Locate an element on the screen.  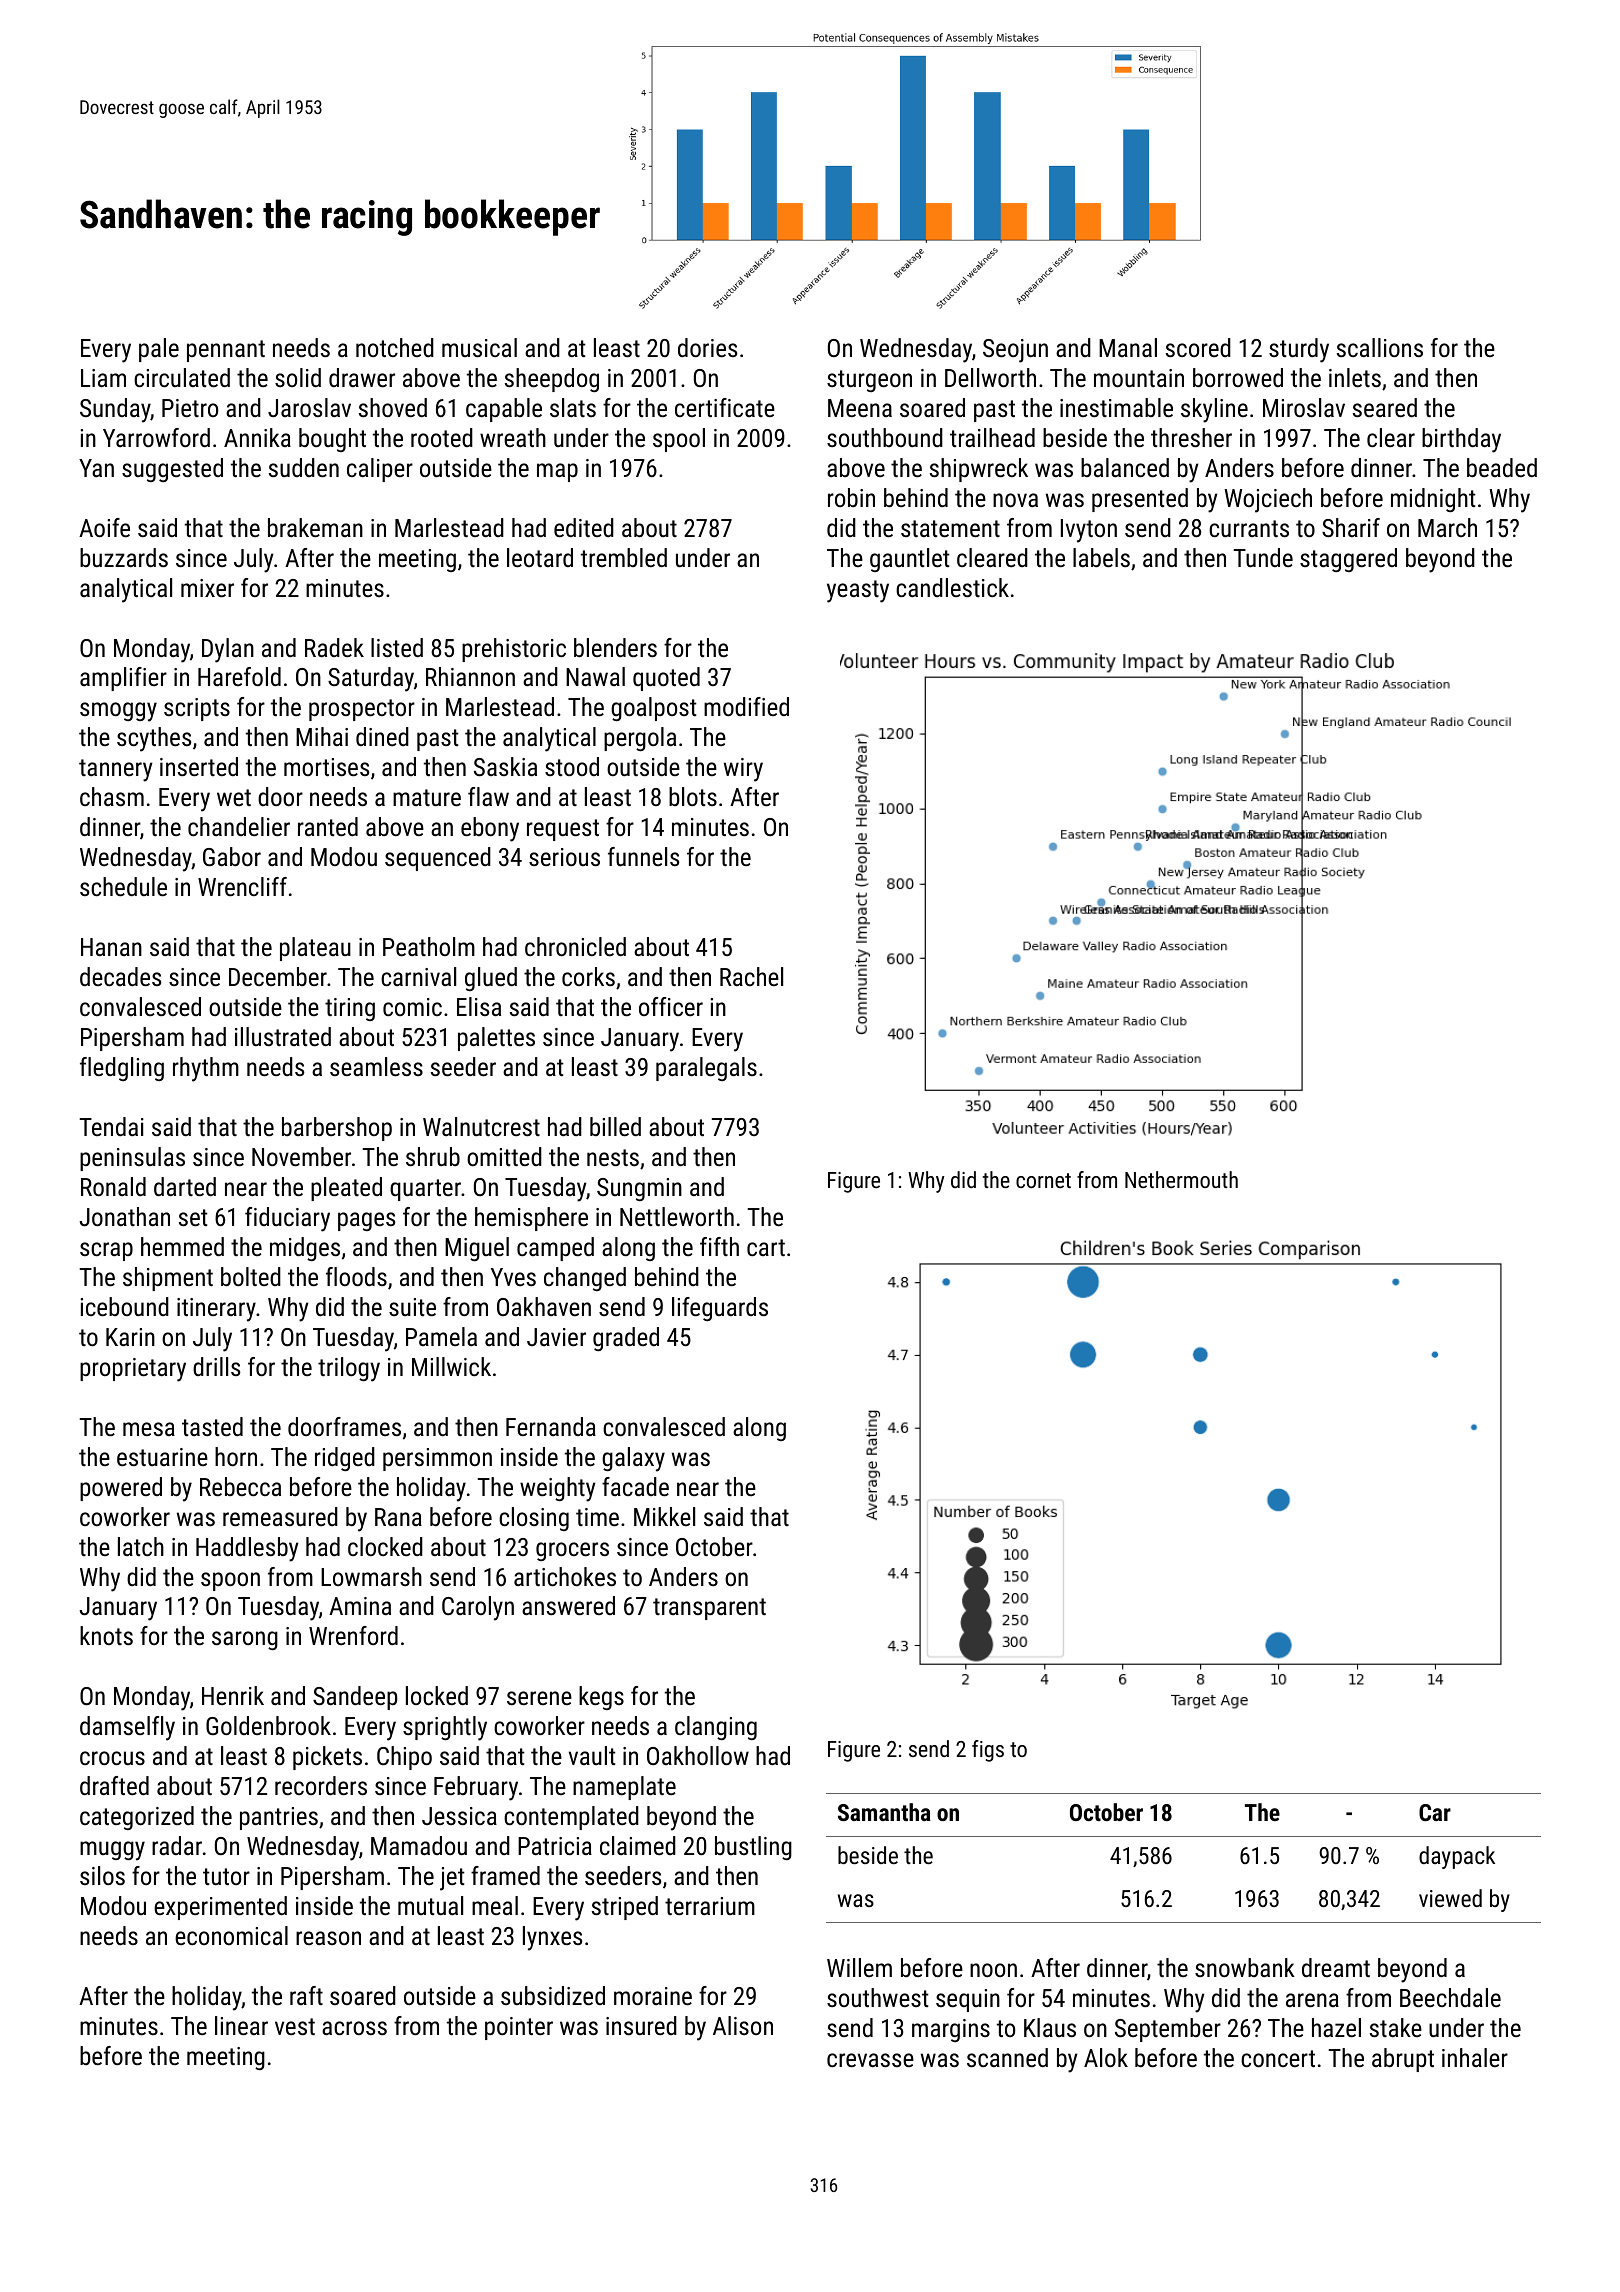
Wojciech is located at coordinates (1268, 500).
